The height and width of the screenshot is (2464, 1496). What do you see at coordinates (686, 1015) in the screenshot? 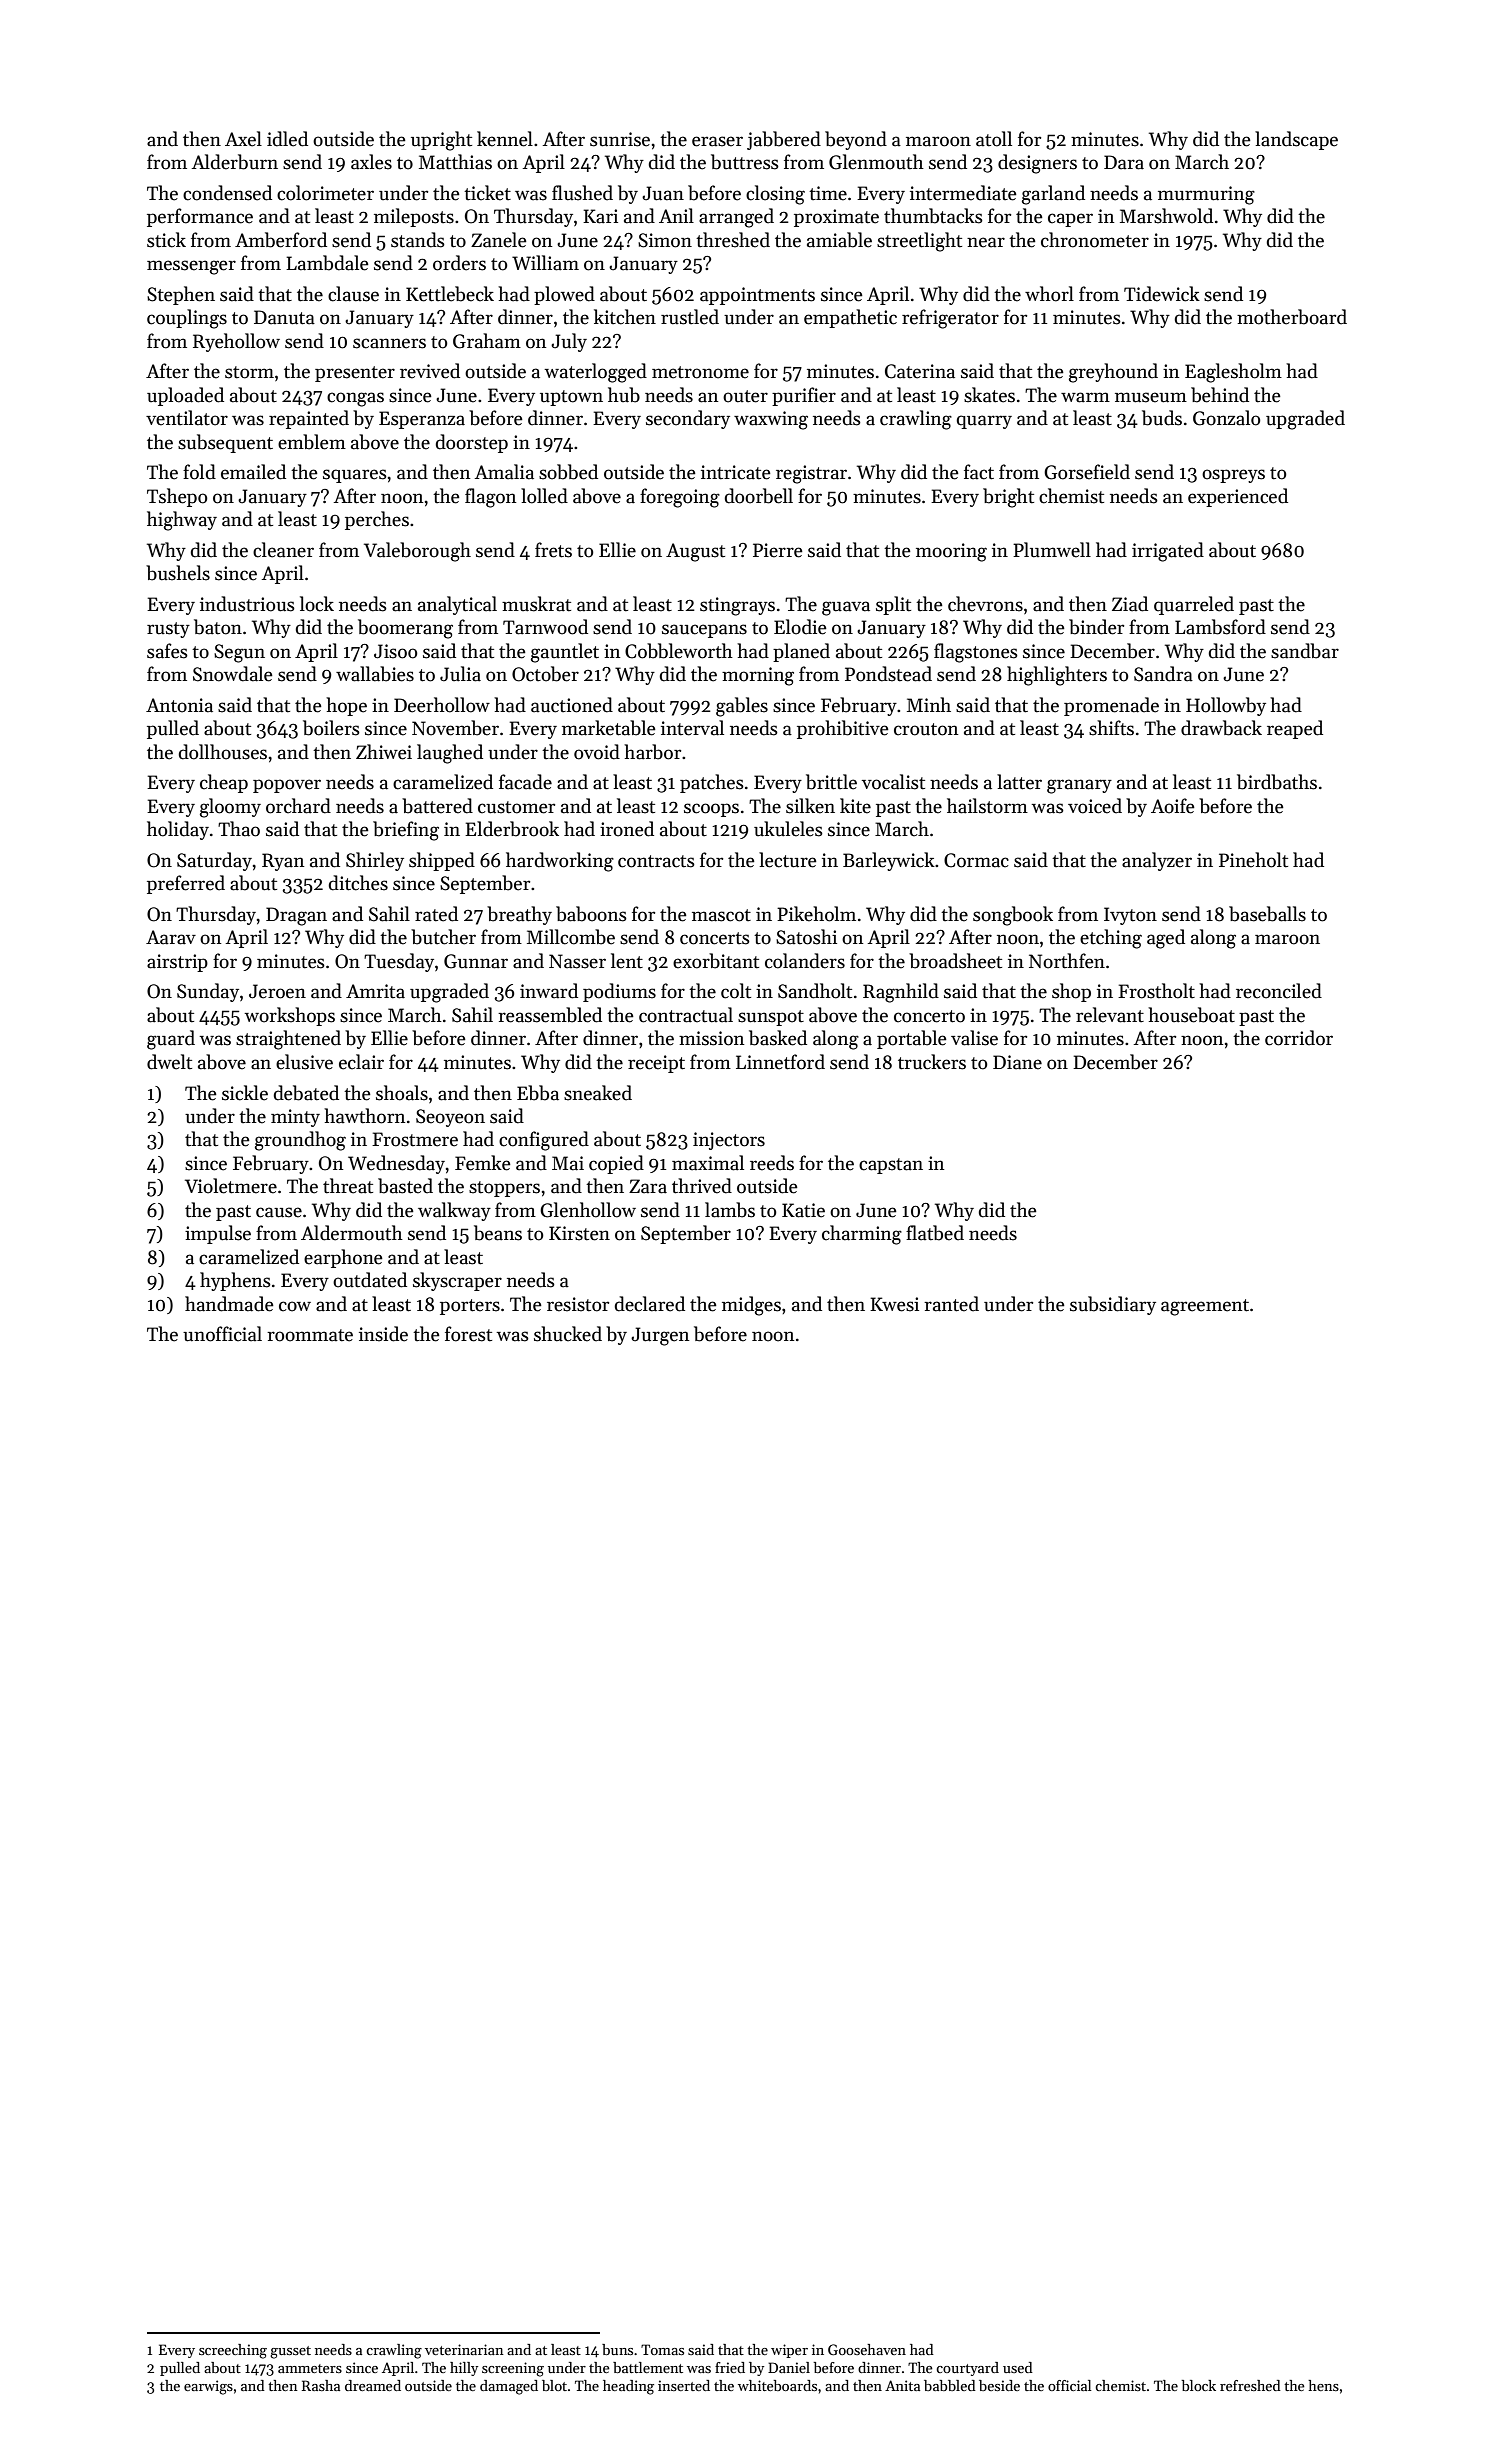
I see `contractual` at bounding box center [686, 1015].
